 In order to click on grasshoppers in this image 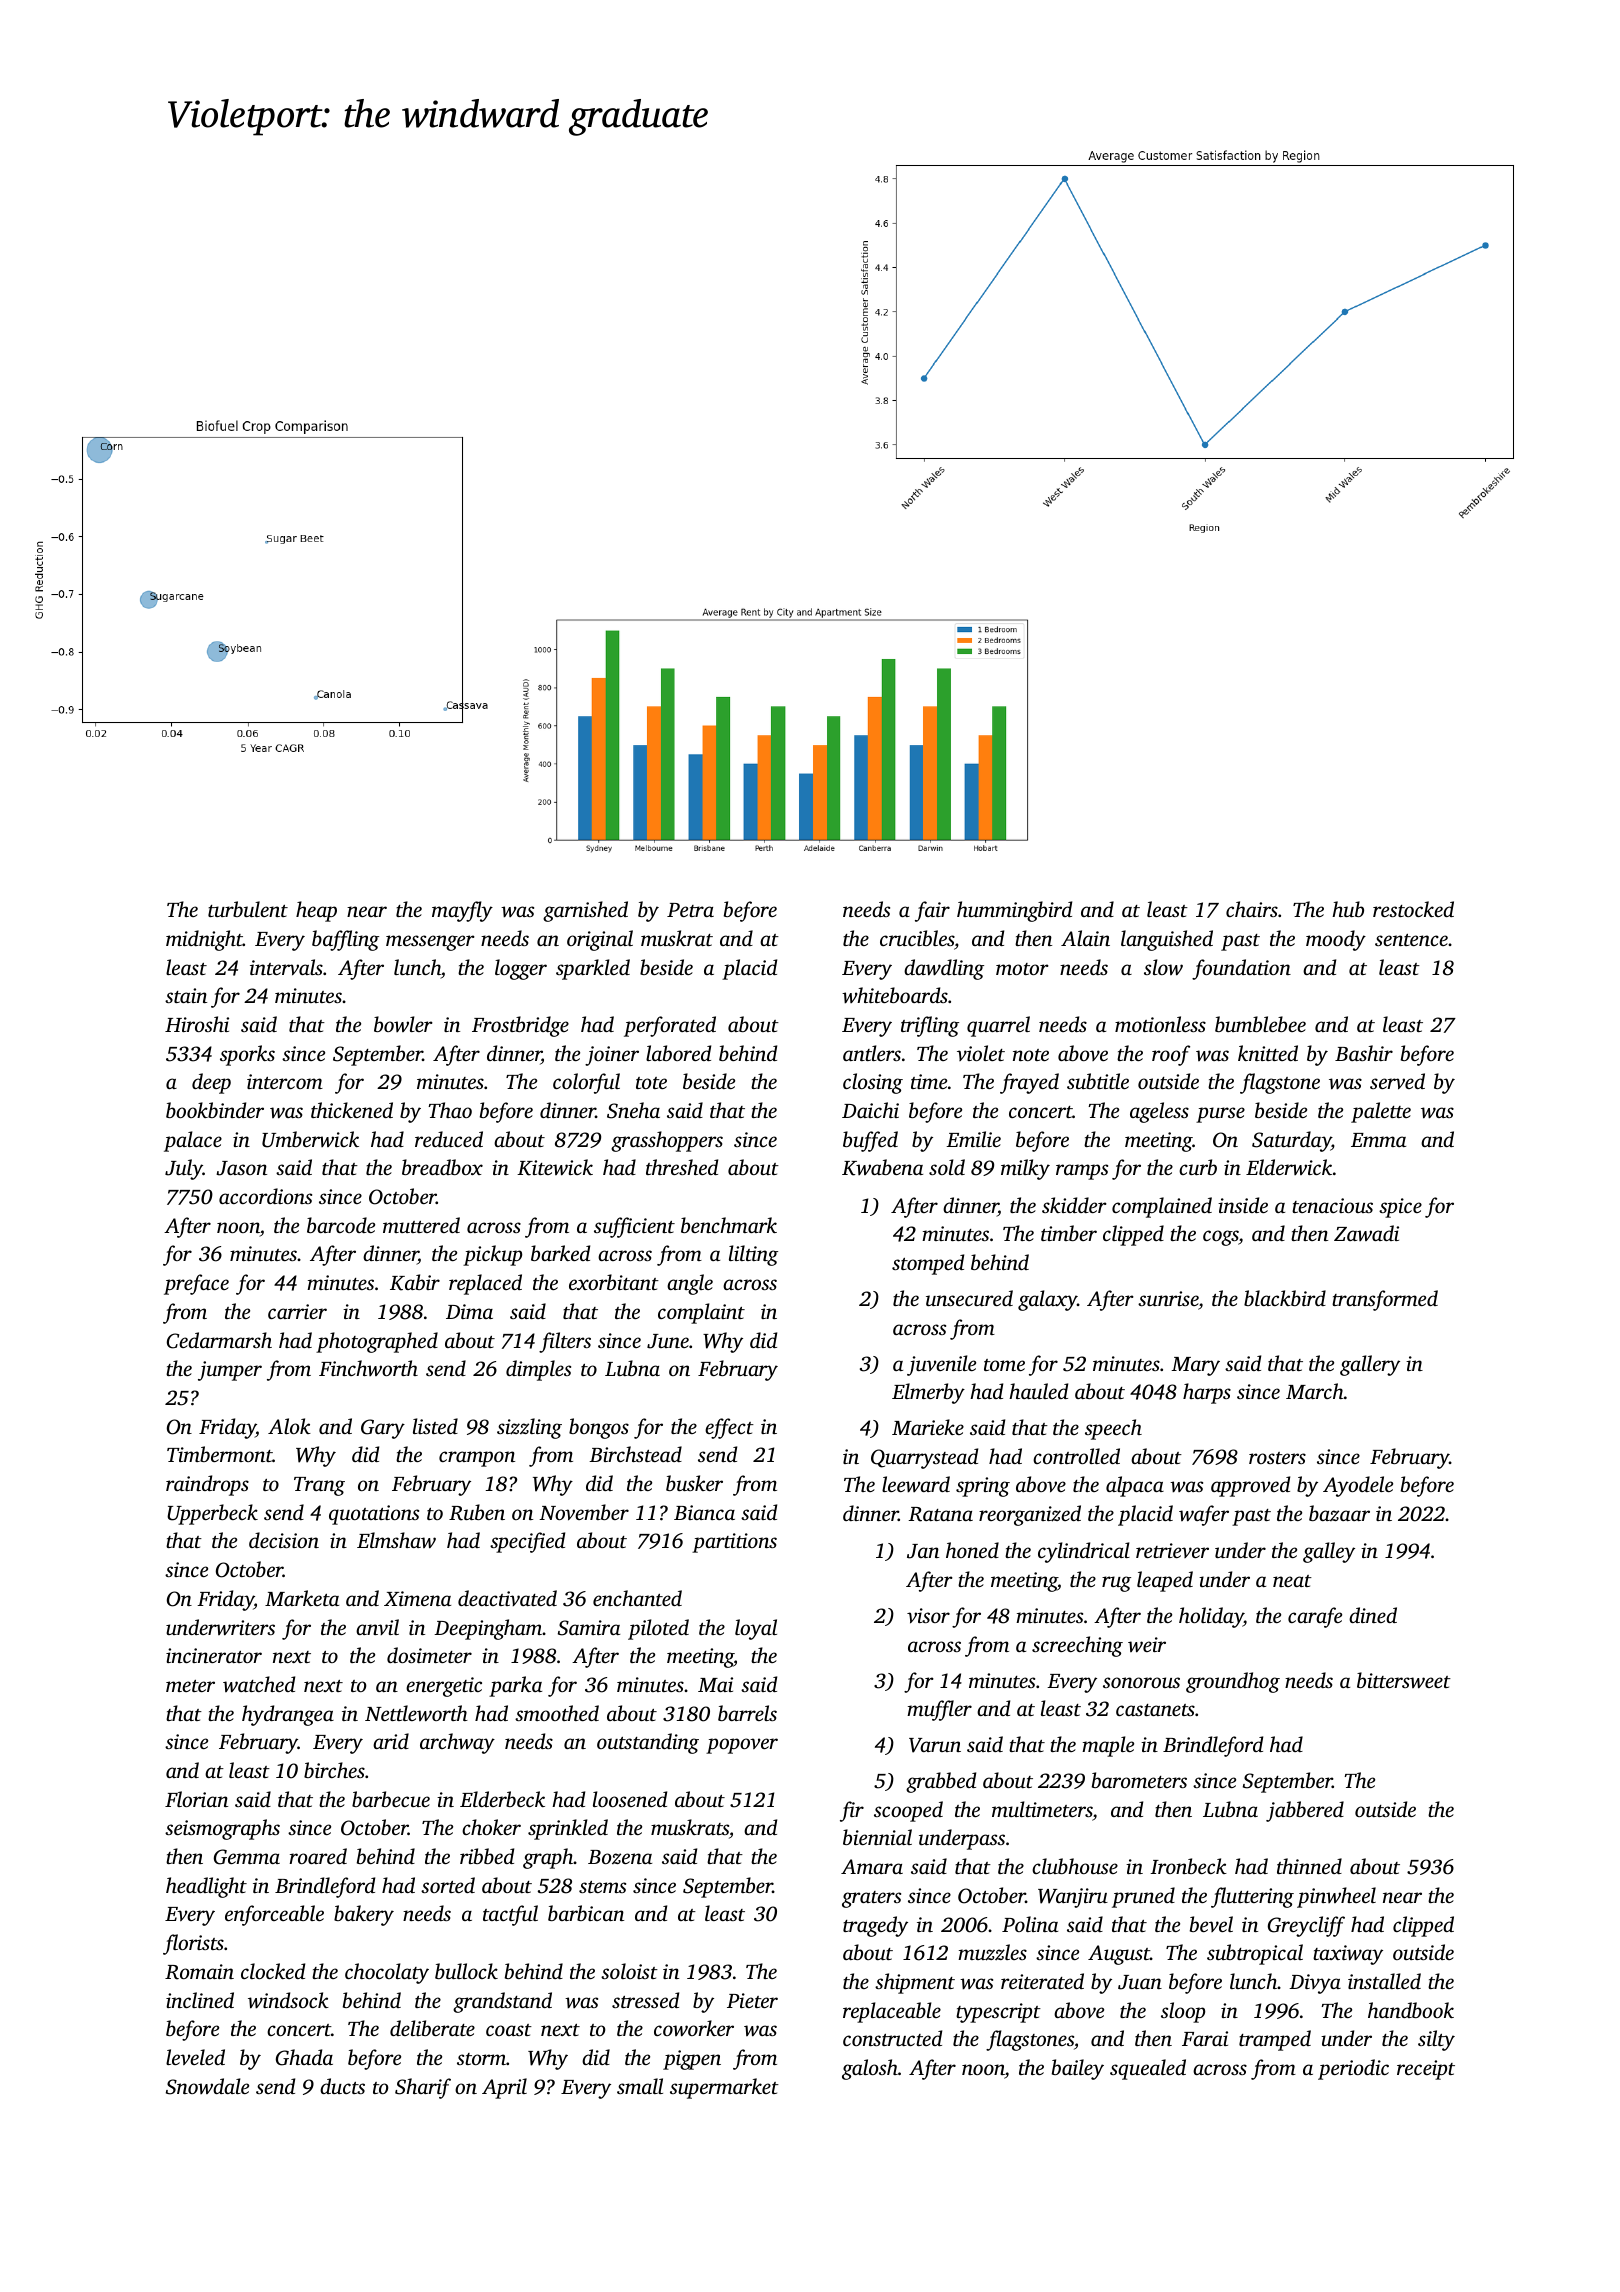, I will do `click(667, 1141)`.
